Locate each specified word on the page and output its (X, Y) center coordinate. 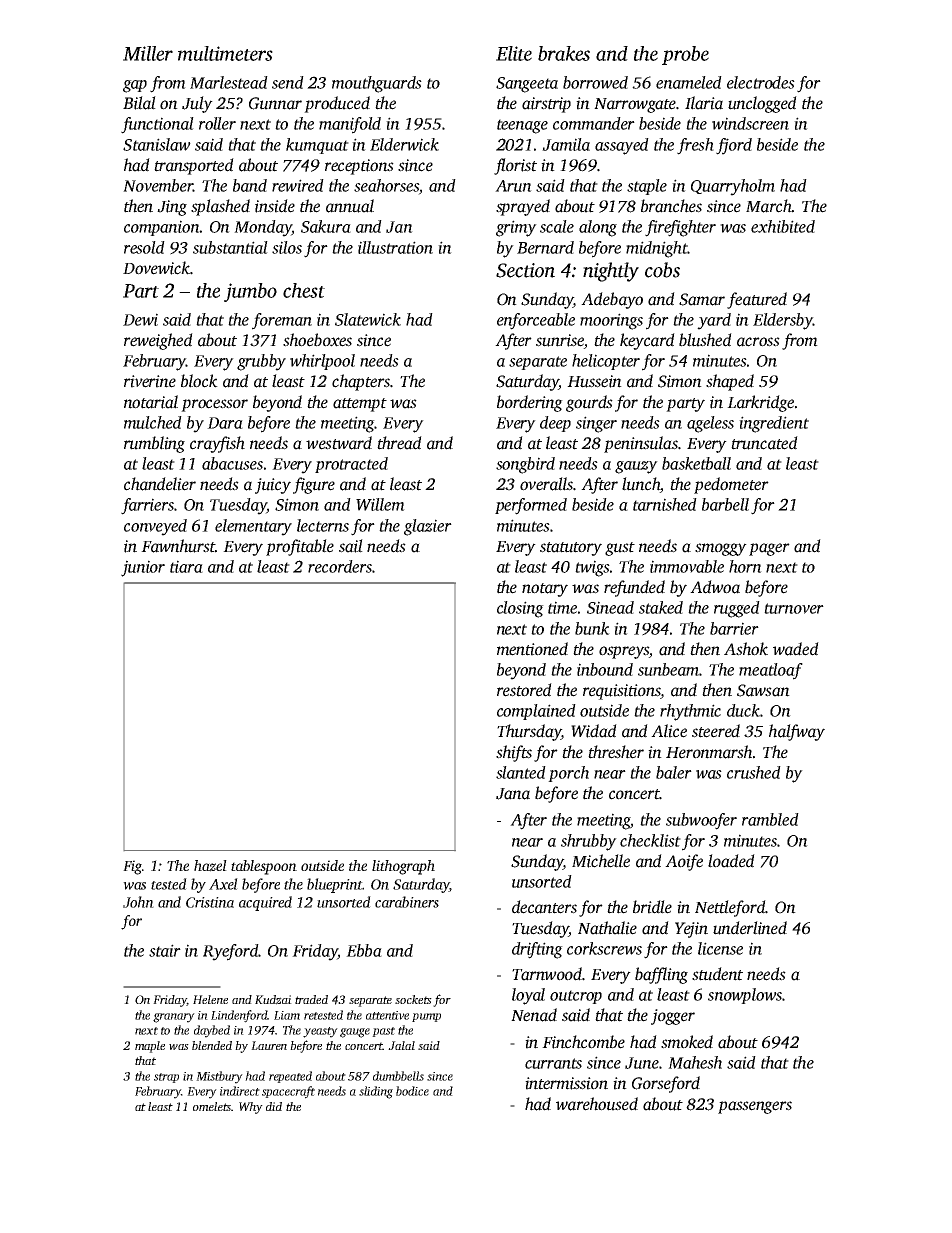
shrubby (589, 842)
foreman (282, 321)
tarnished (665, 504)
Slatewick (368, 319)
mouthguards (377, 84)
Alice (669, 731)
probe (685, 55)
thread (399, 443)
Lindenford (239, 1016)
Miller (148, 53)
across (758, 342)
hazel (210, 866)
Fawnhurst (178, 546)
